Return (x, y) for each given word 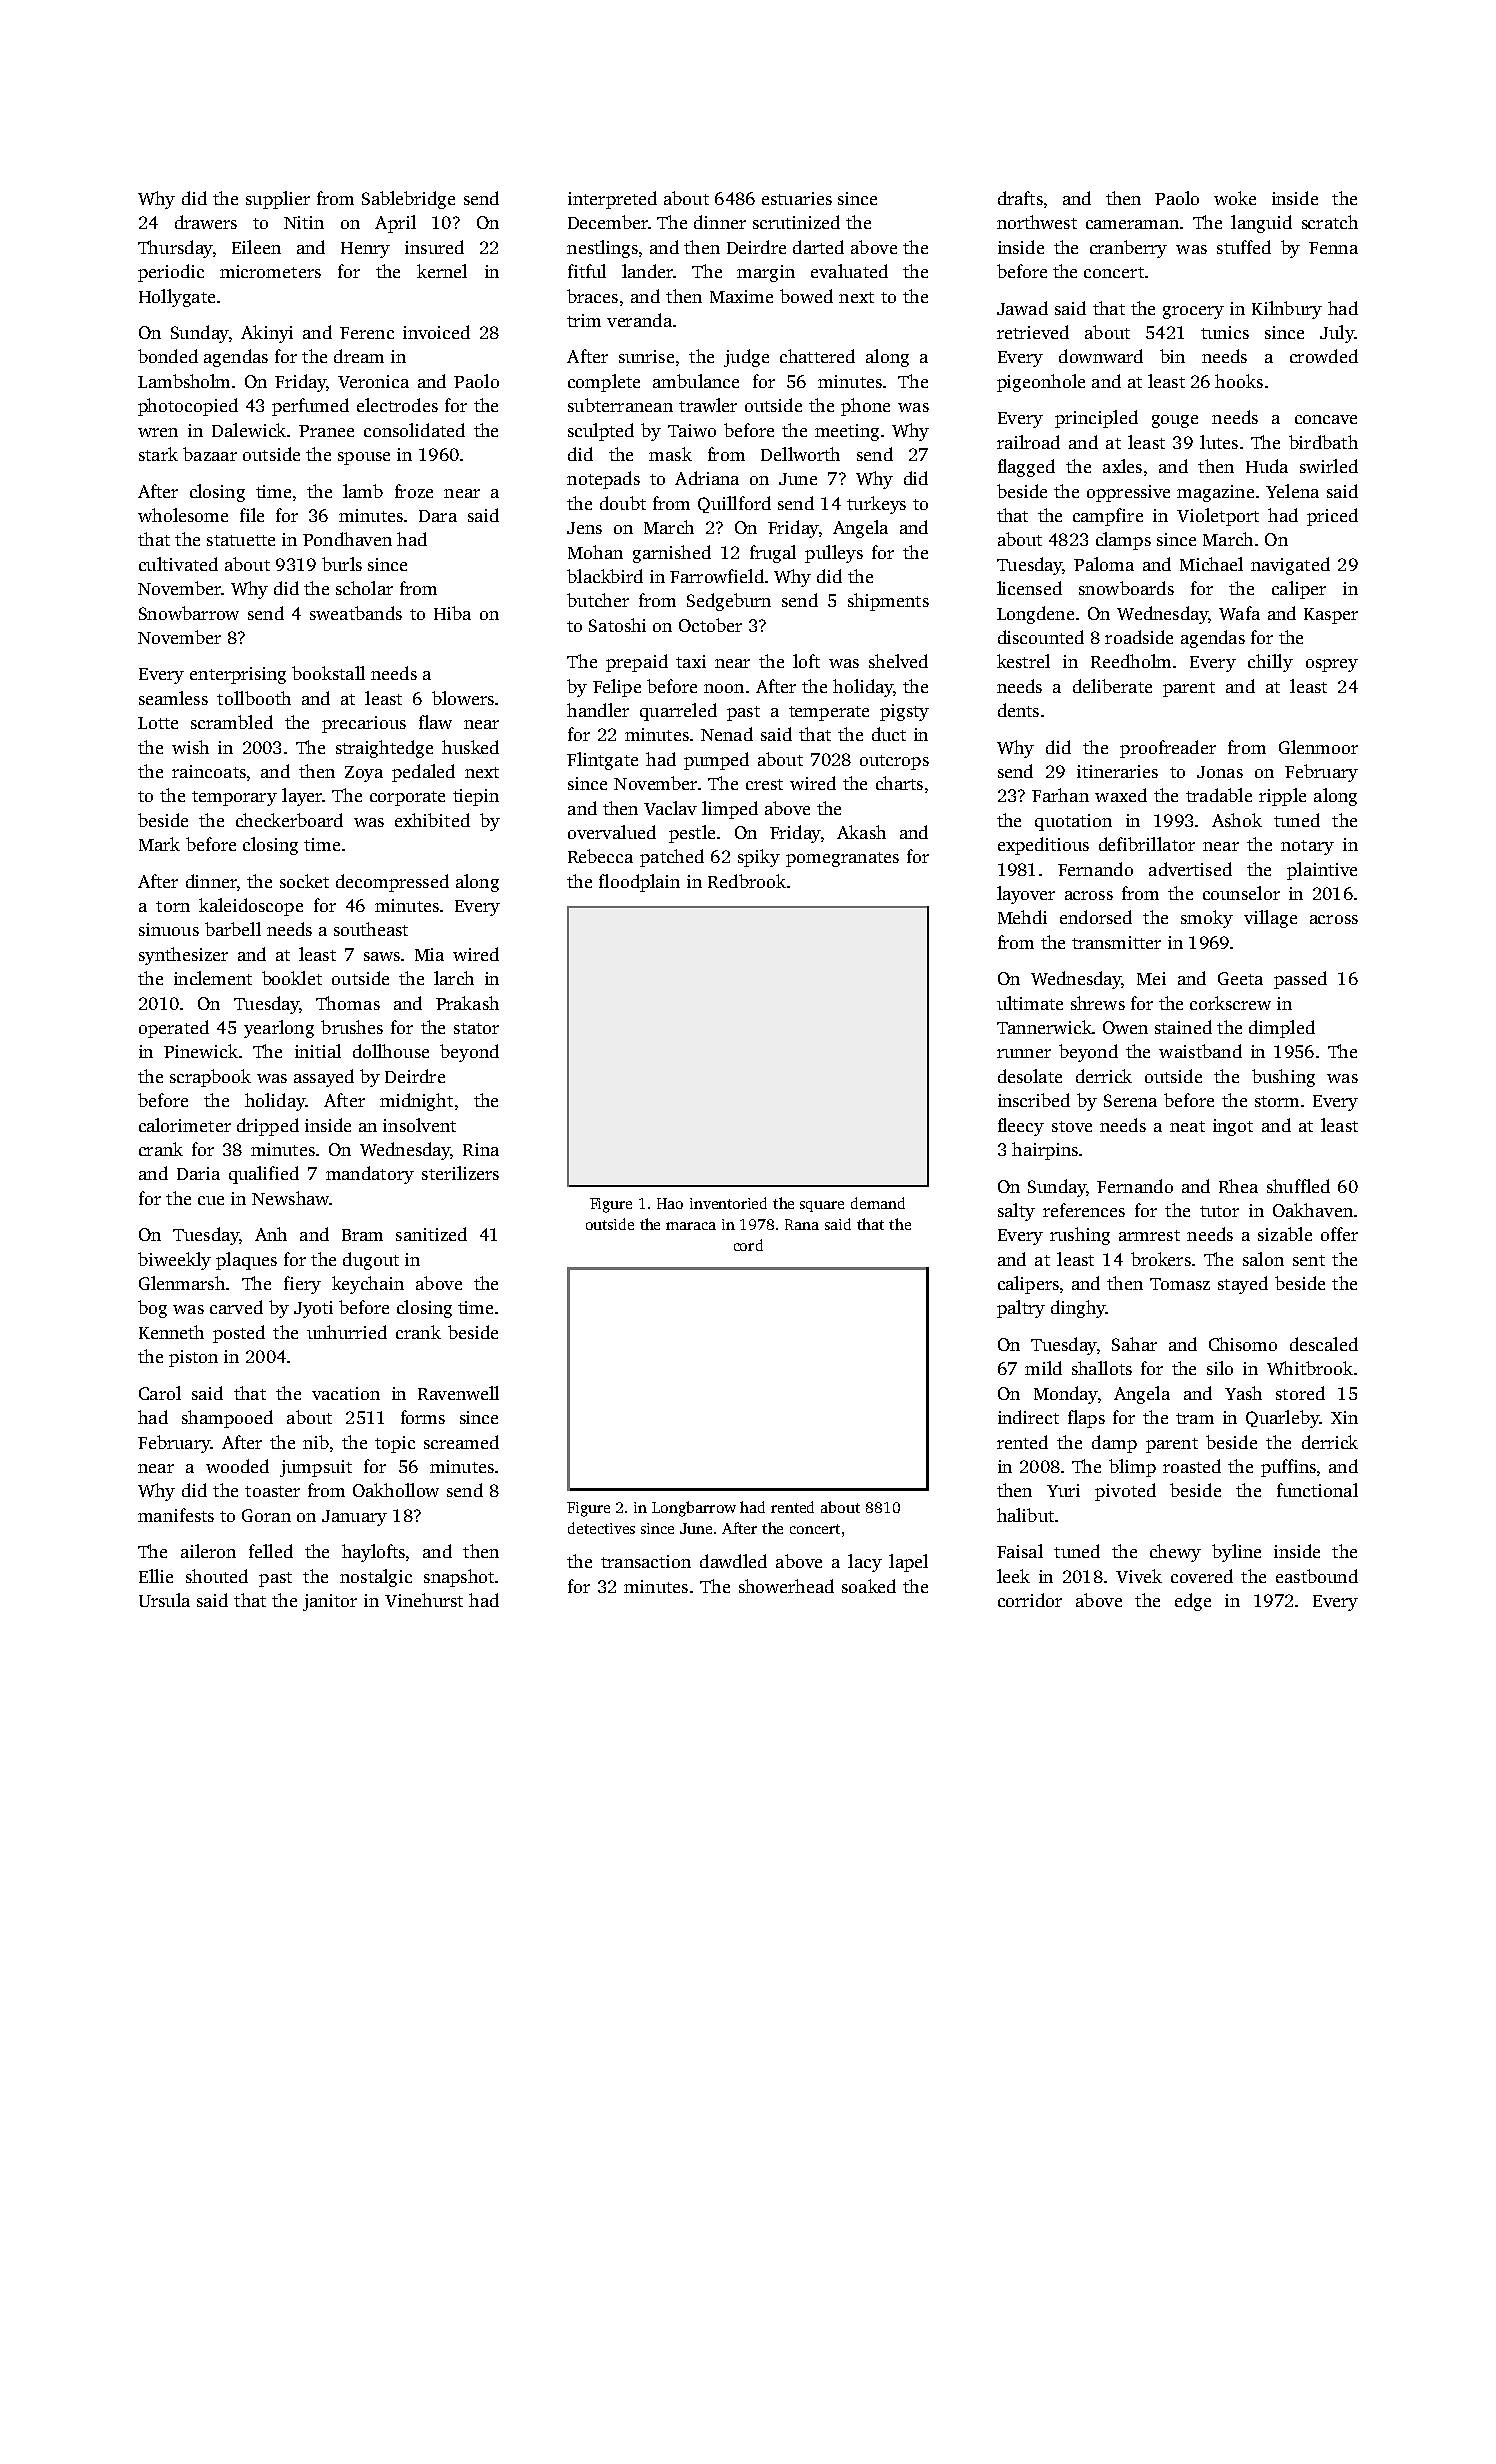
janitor (330, 1602)
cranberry (1128, 249)
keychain (368, 1285)
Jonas (1220, 772)
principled (1096, 419)
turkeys (876, 505)
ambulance (696, 381)
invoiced (436, 332)
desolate (1030, 1076)
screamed (461, 1442)
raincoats (209, 771)
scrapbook (210, 1078)
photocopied (188, 407)
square (822, 1206)
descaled (1324, 1344)
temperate (829, 713)
